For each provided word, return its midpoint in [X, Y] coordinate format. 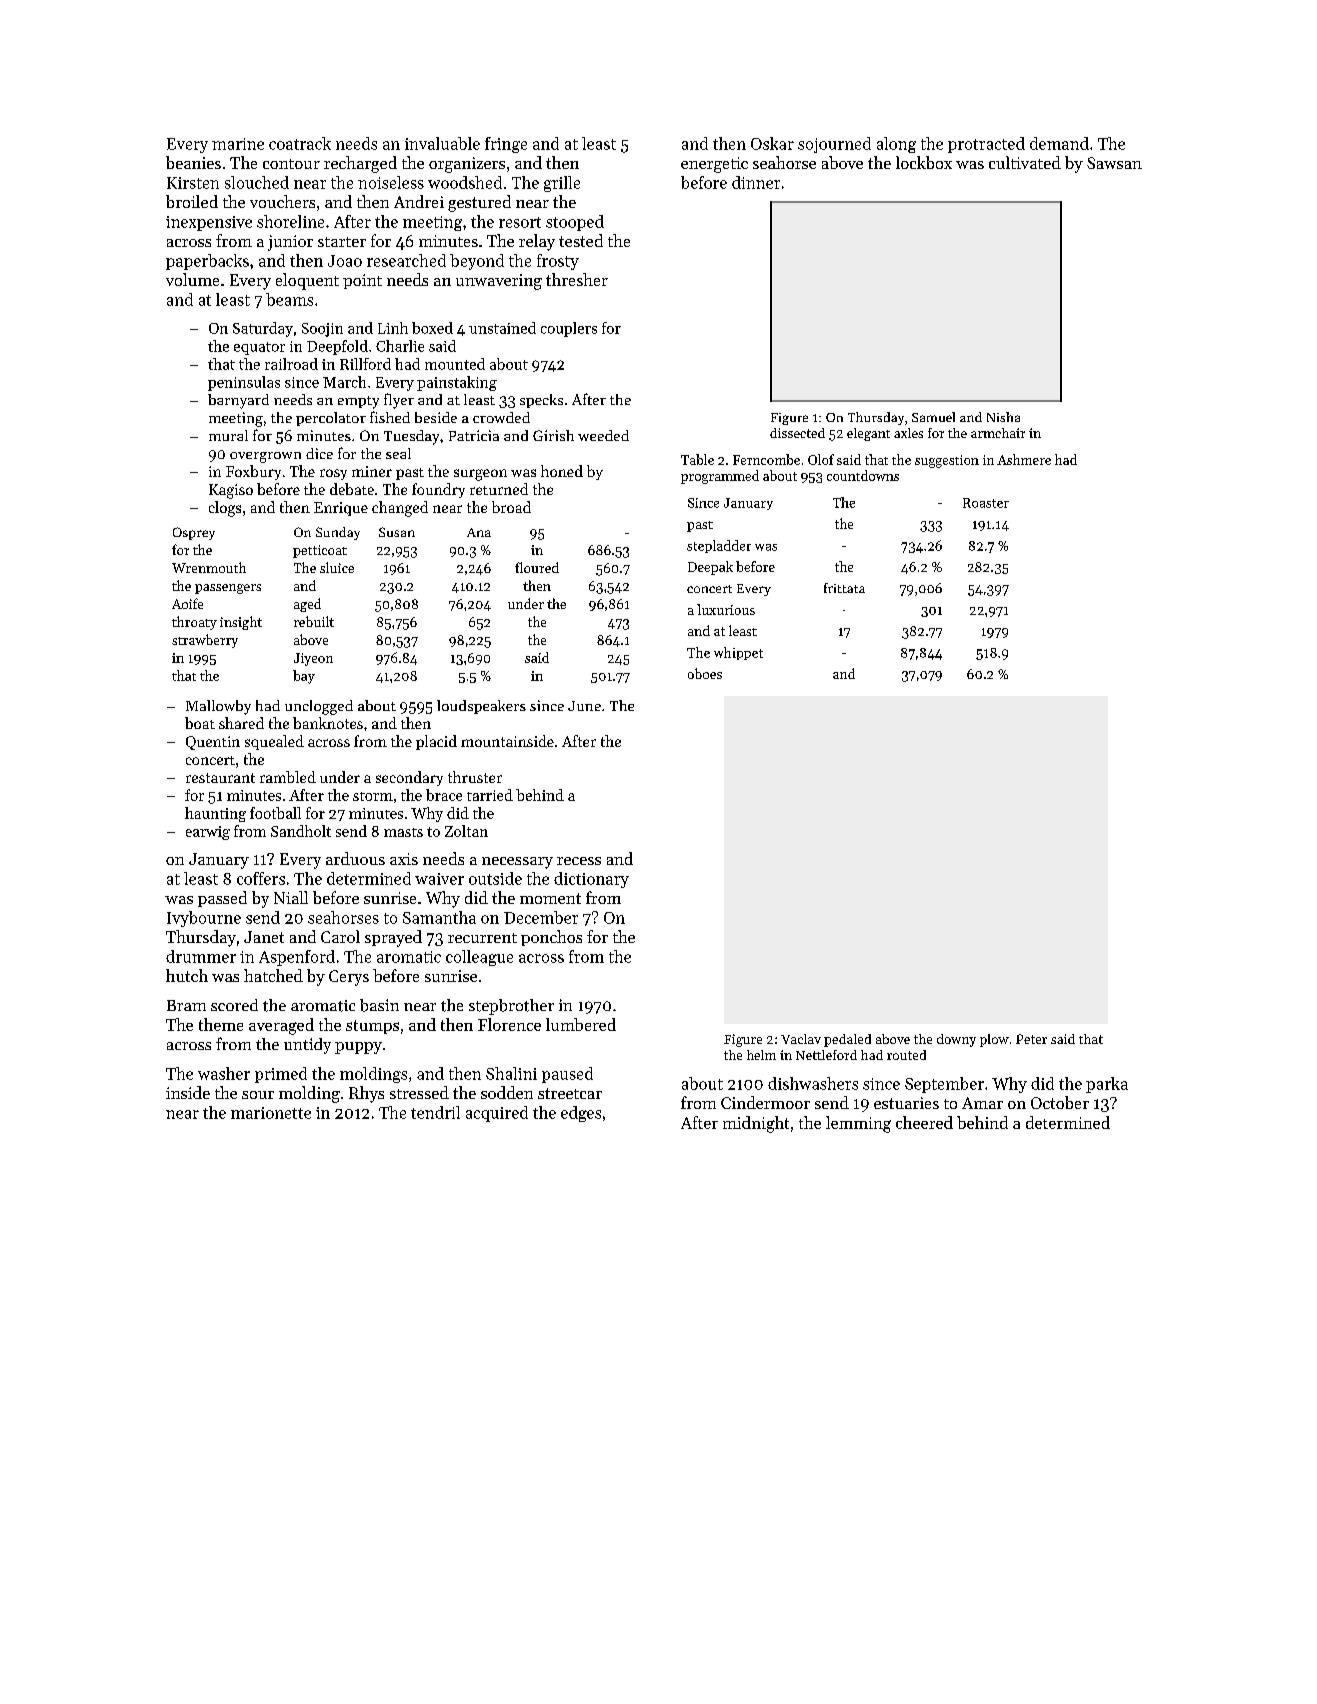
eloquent [307, 281]
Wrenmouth [209, 567]
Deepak [710, 568]
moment [550, 898]
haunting [215, 814]
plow [994, 1040]
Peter [1031, 1039]
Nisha [1003, 417]
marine [238, 144]
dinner [756, 182]
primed [281, 1075]
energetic [714, 165]
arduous [355, 858]
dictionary [591, 880]
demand [1059, 143]
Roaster [986, 503]
